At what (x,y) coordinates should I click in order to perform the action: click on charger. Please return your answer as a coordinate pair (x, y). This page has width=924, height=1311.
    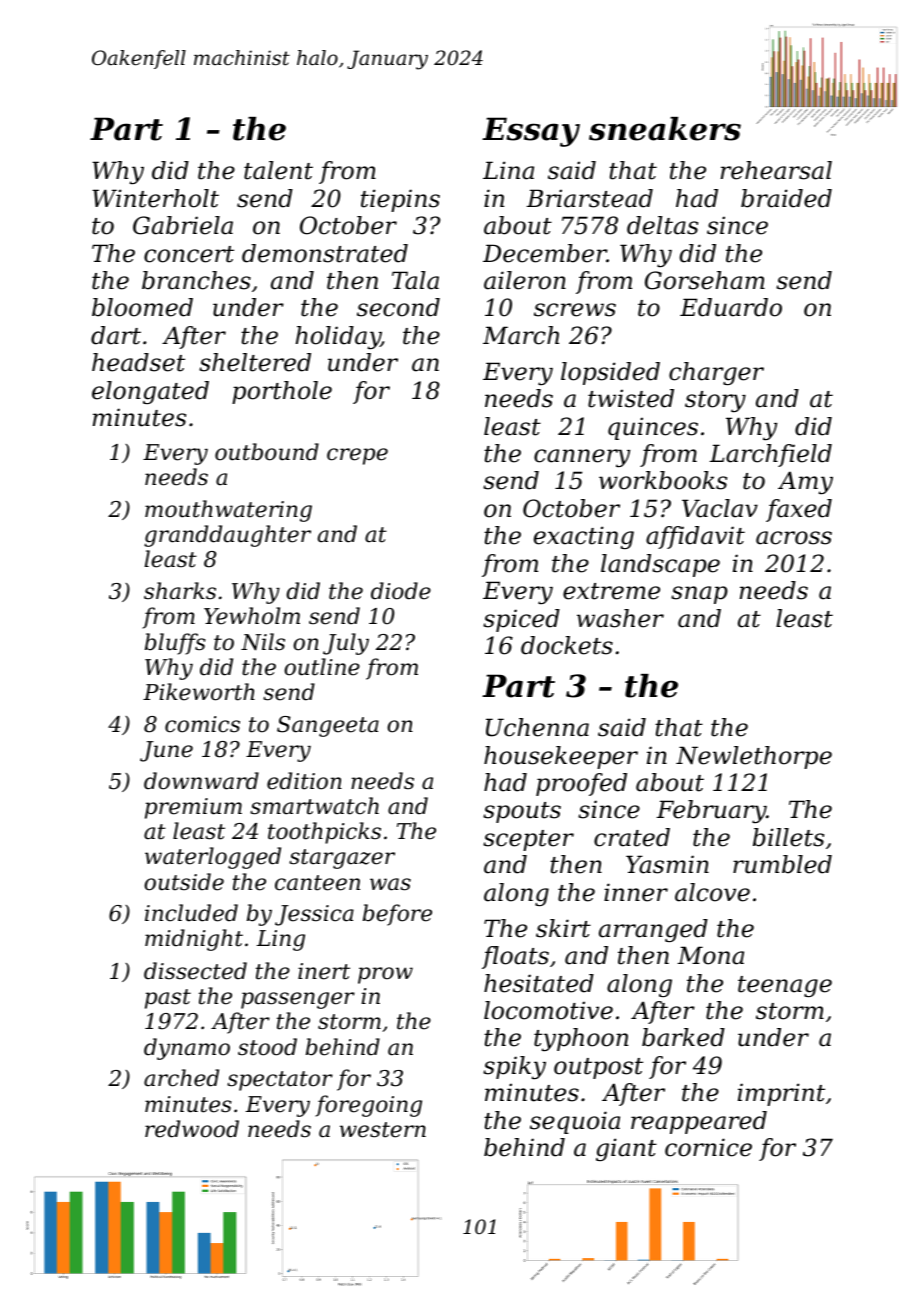
    Looking at the image, I should click on (716, 373).
